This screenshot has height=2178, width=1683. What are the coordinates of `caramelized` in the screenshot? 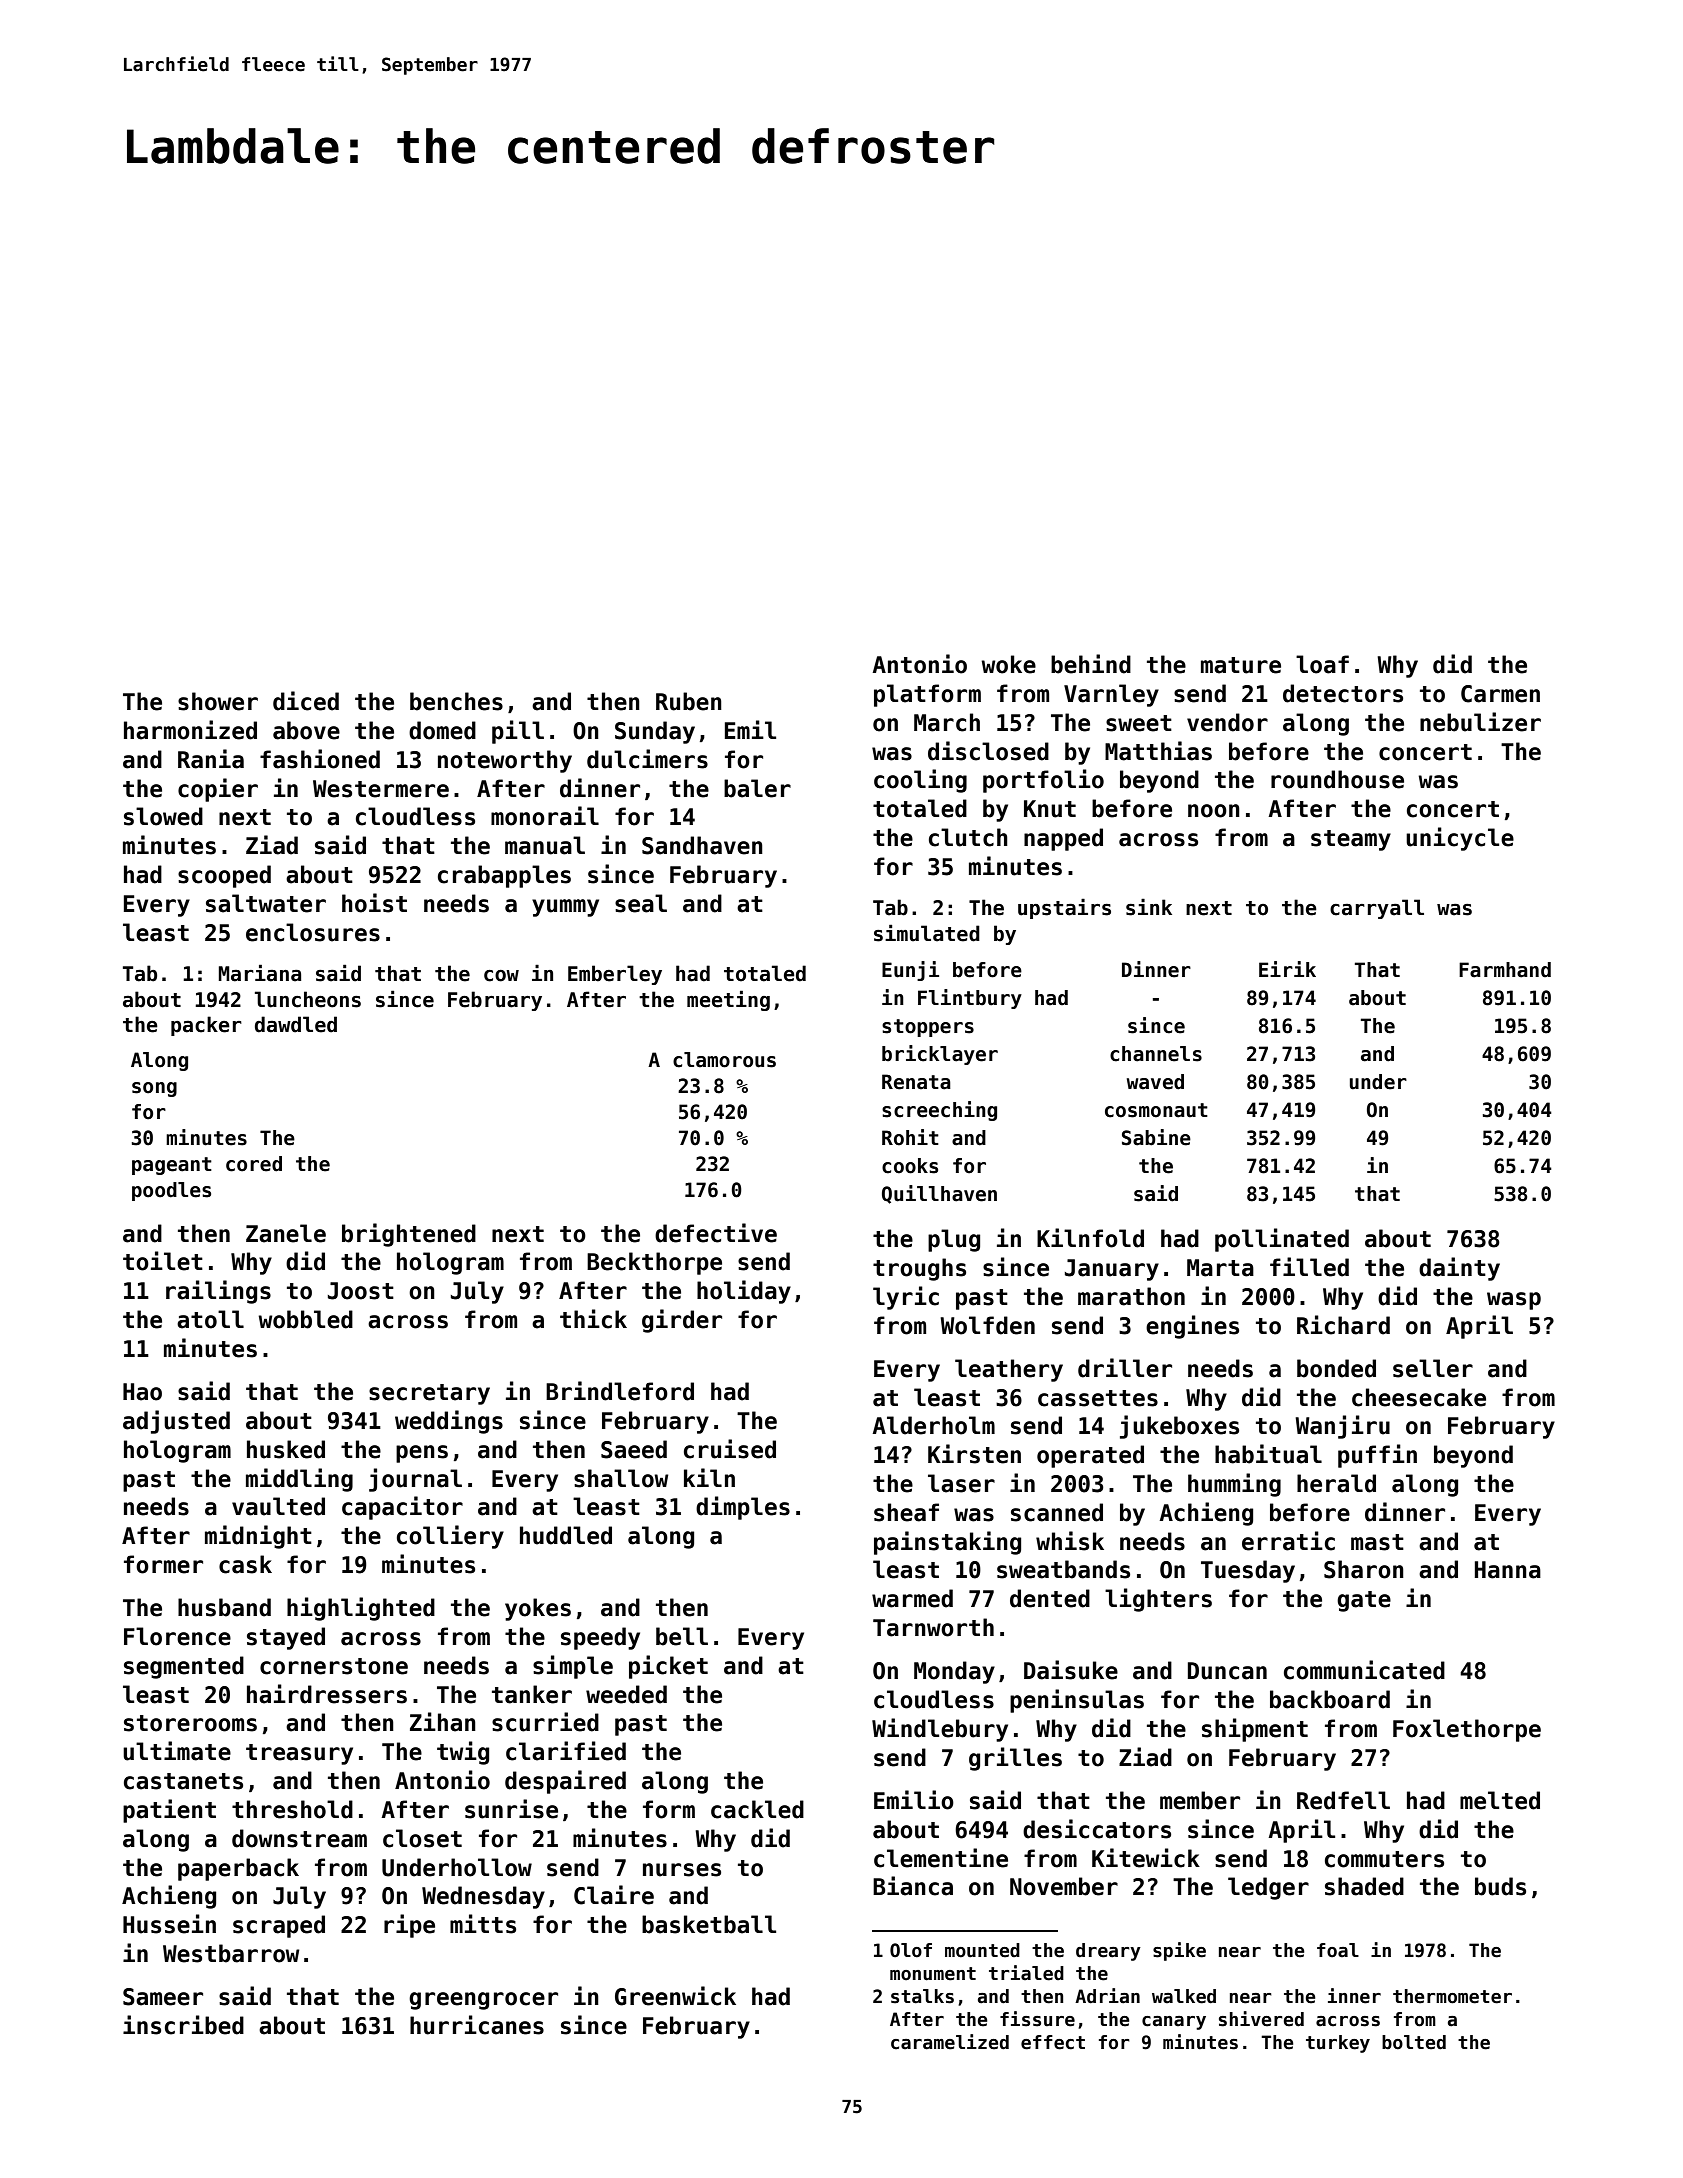 It's located at (950, 2042).
